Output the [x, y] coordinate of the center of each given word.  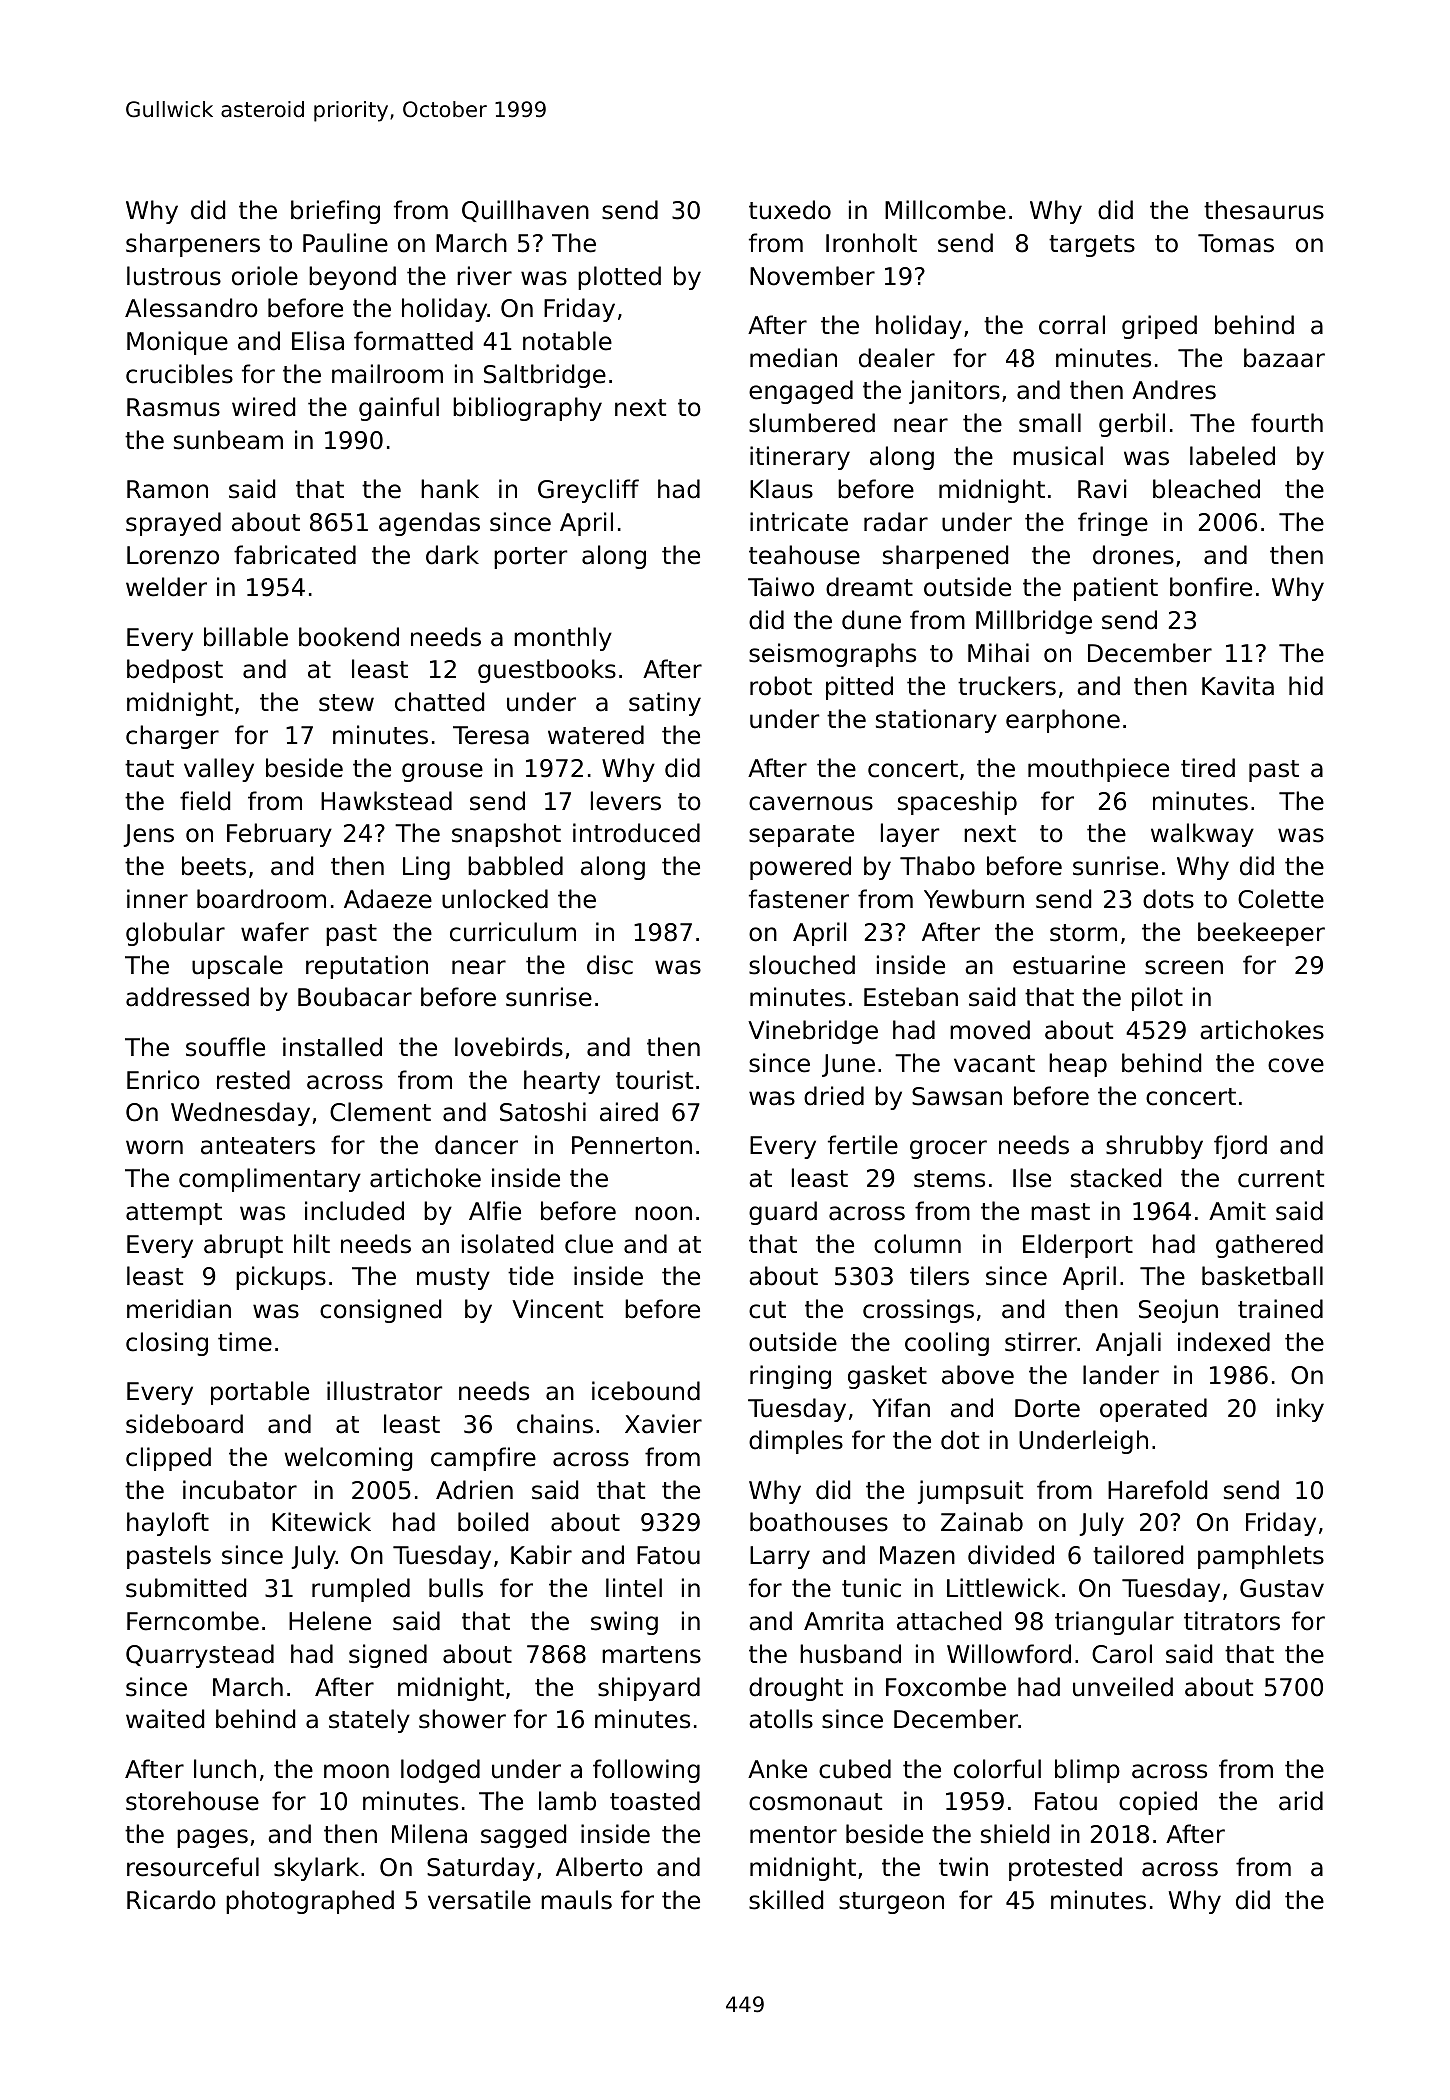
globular [175, 934]
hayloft [168, 1524]
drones [1133, 555]
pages [212, 1838]
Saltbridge [545, 376]
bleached [1206, 489]
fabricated [295, 555]
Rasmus [173, 407]
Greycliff [588, 491]
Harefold [1157, 1490]
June [848, 1065]
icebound [646, 1391]
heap [1078, 1065]
